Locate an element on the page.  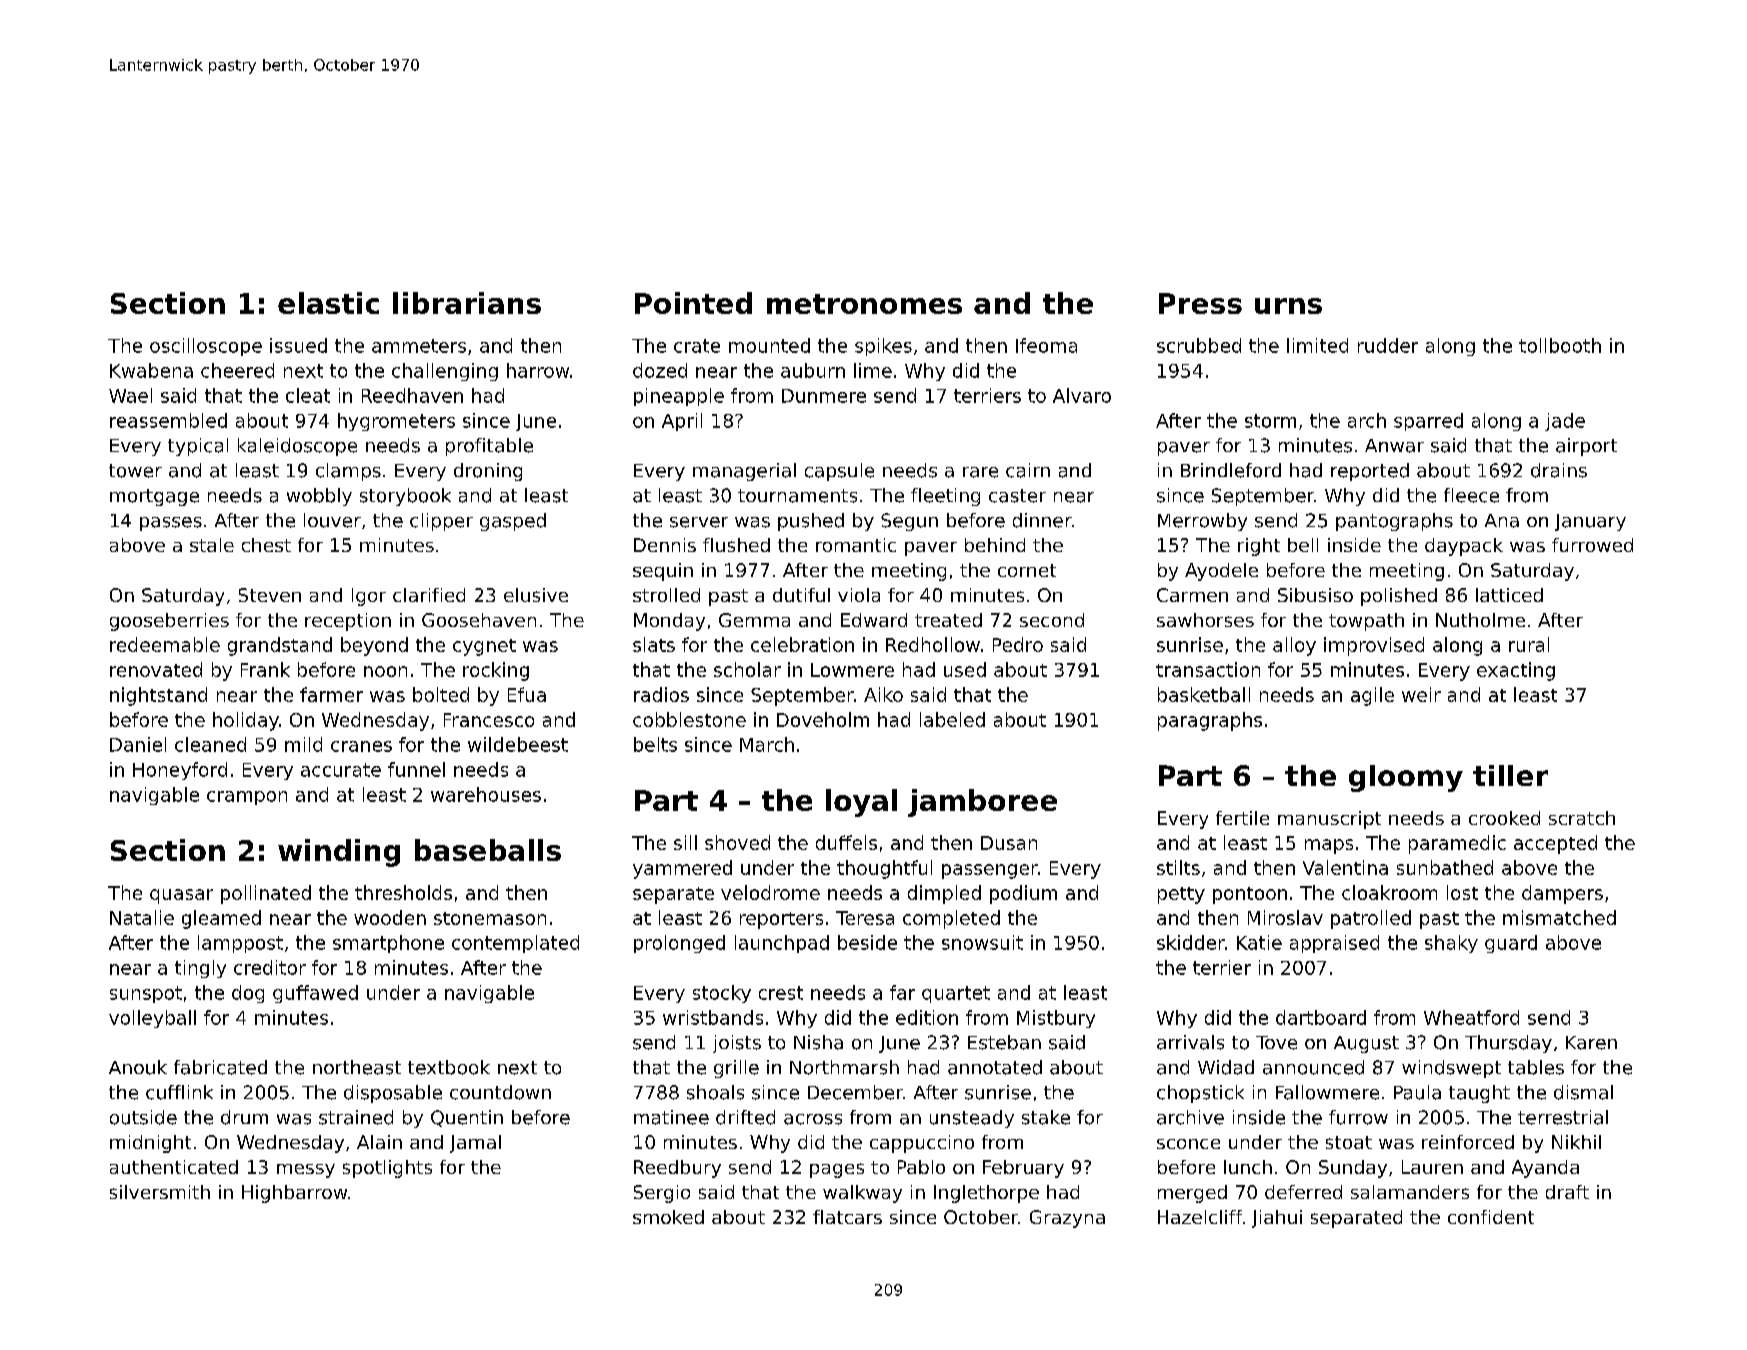
alloy is located at coordinates (1294, 646).
